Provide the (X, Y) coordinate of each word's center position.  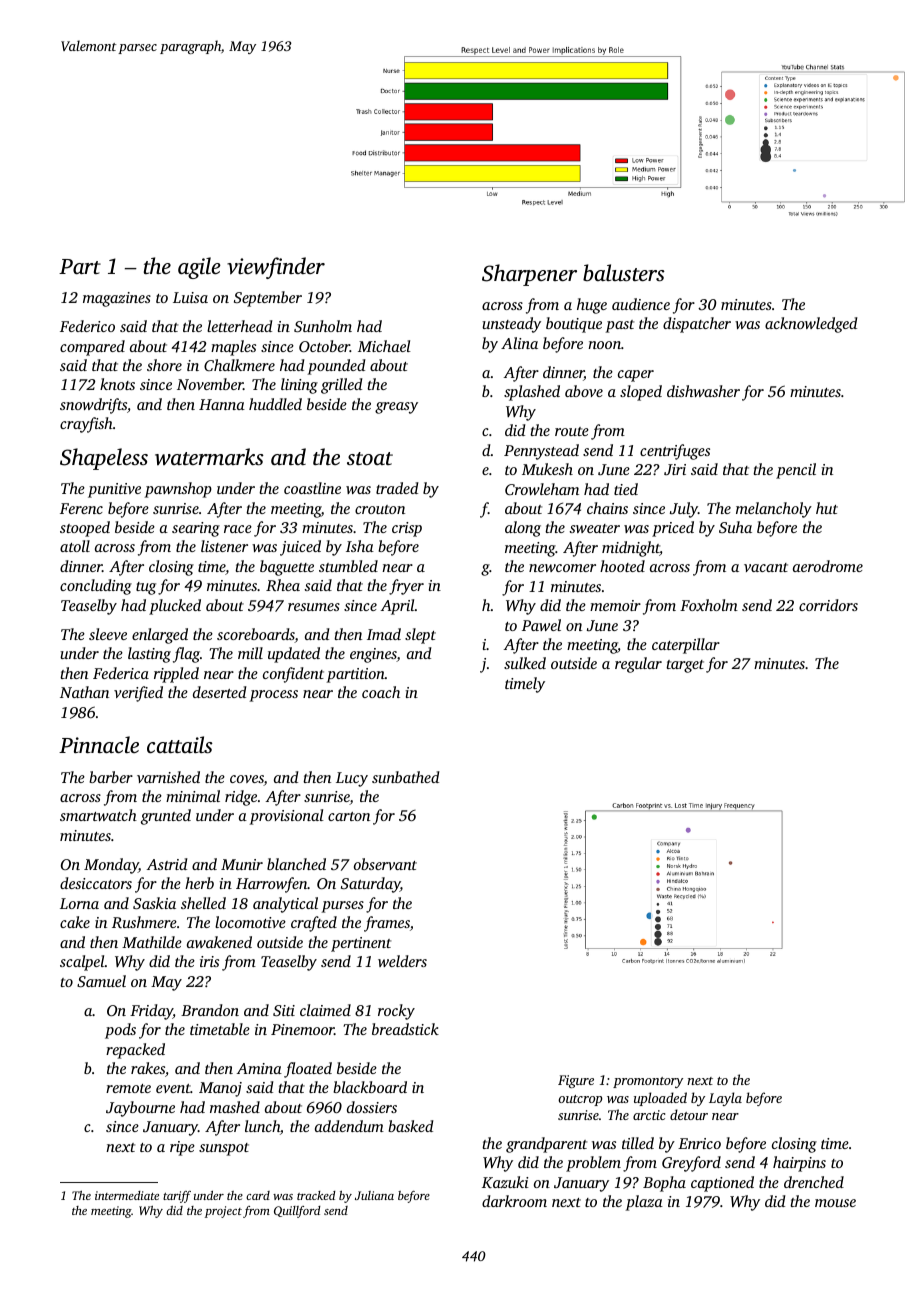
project (223, 1212)
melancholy (774, 510)
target (685, 666)
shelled (203, 903)
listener (224, 546)
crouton (380, 509)
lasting (149, 655)
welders (402, 961)
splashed (532, 393)
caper (636, 376)
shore (164, 365)
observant (385, 864)
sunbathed (406, 777)
